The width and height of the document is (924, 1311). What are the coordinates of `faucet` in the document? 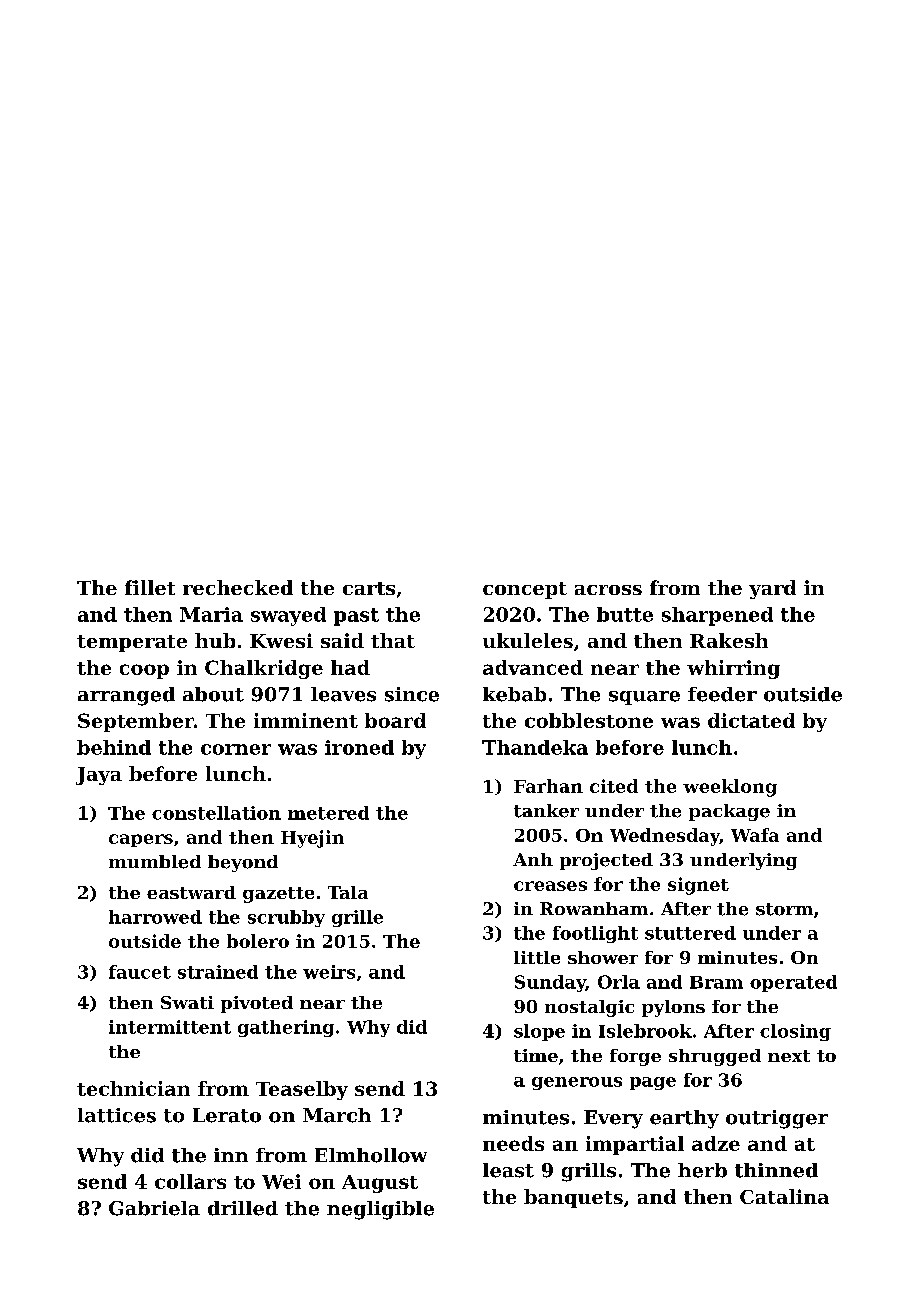 It's located at (140, 972).
